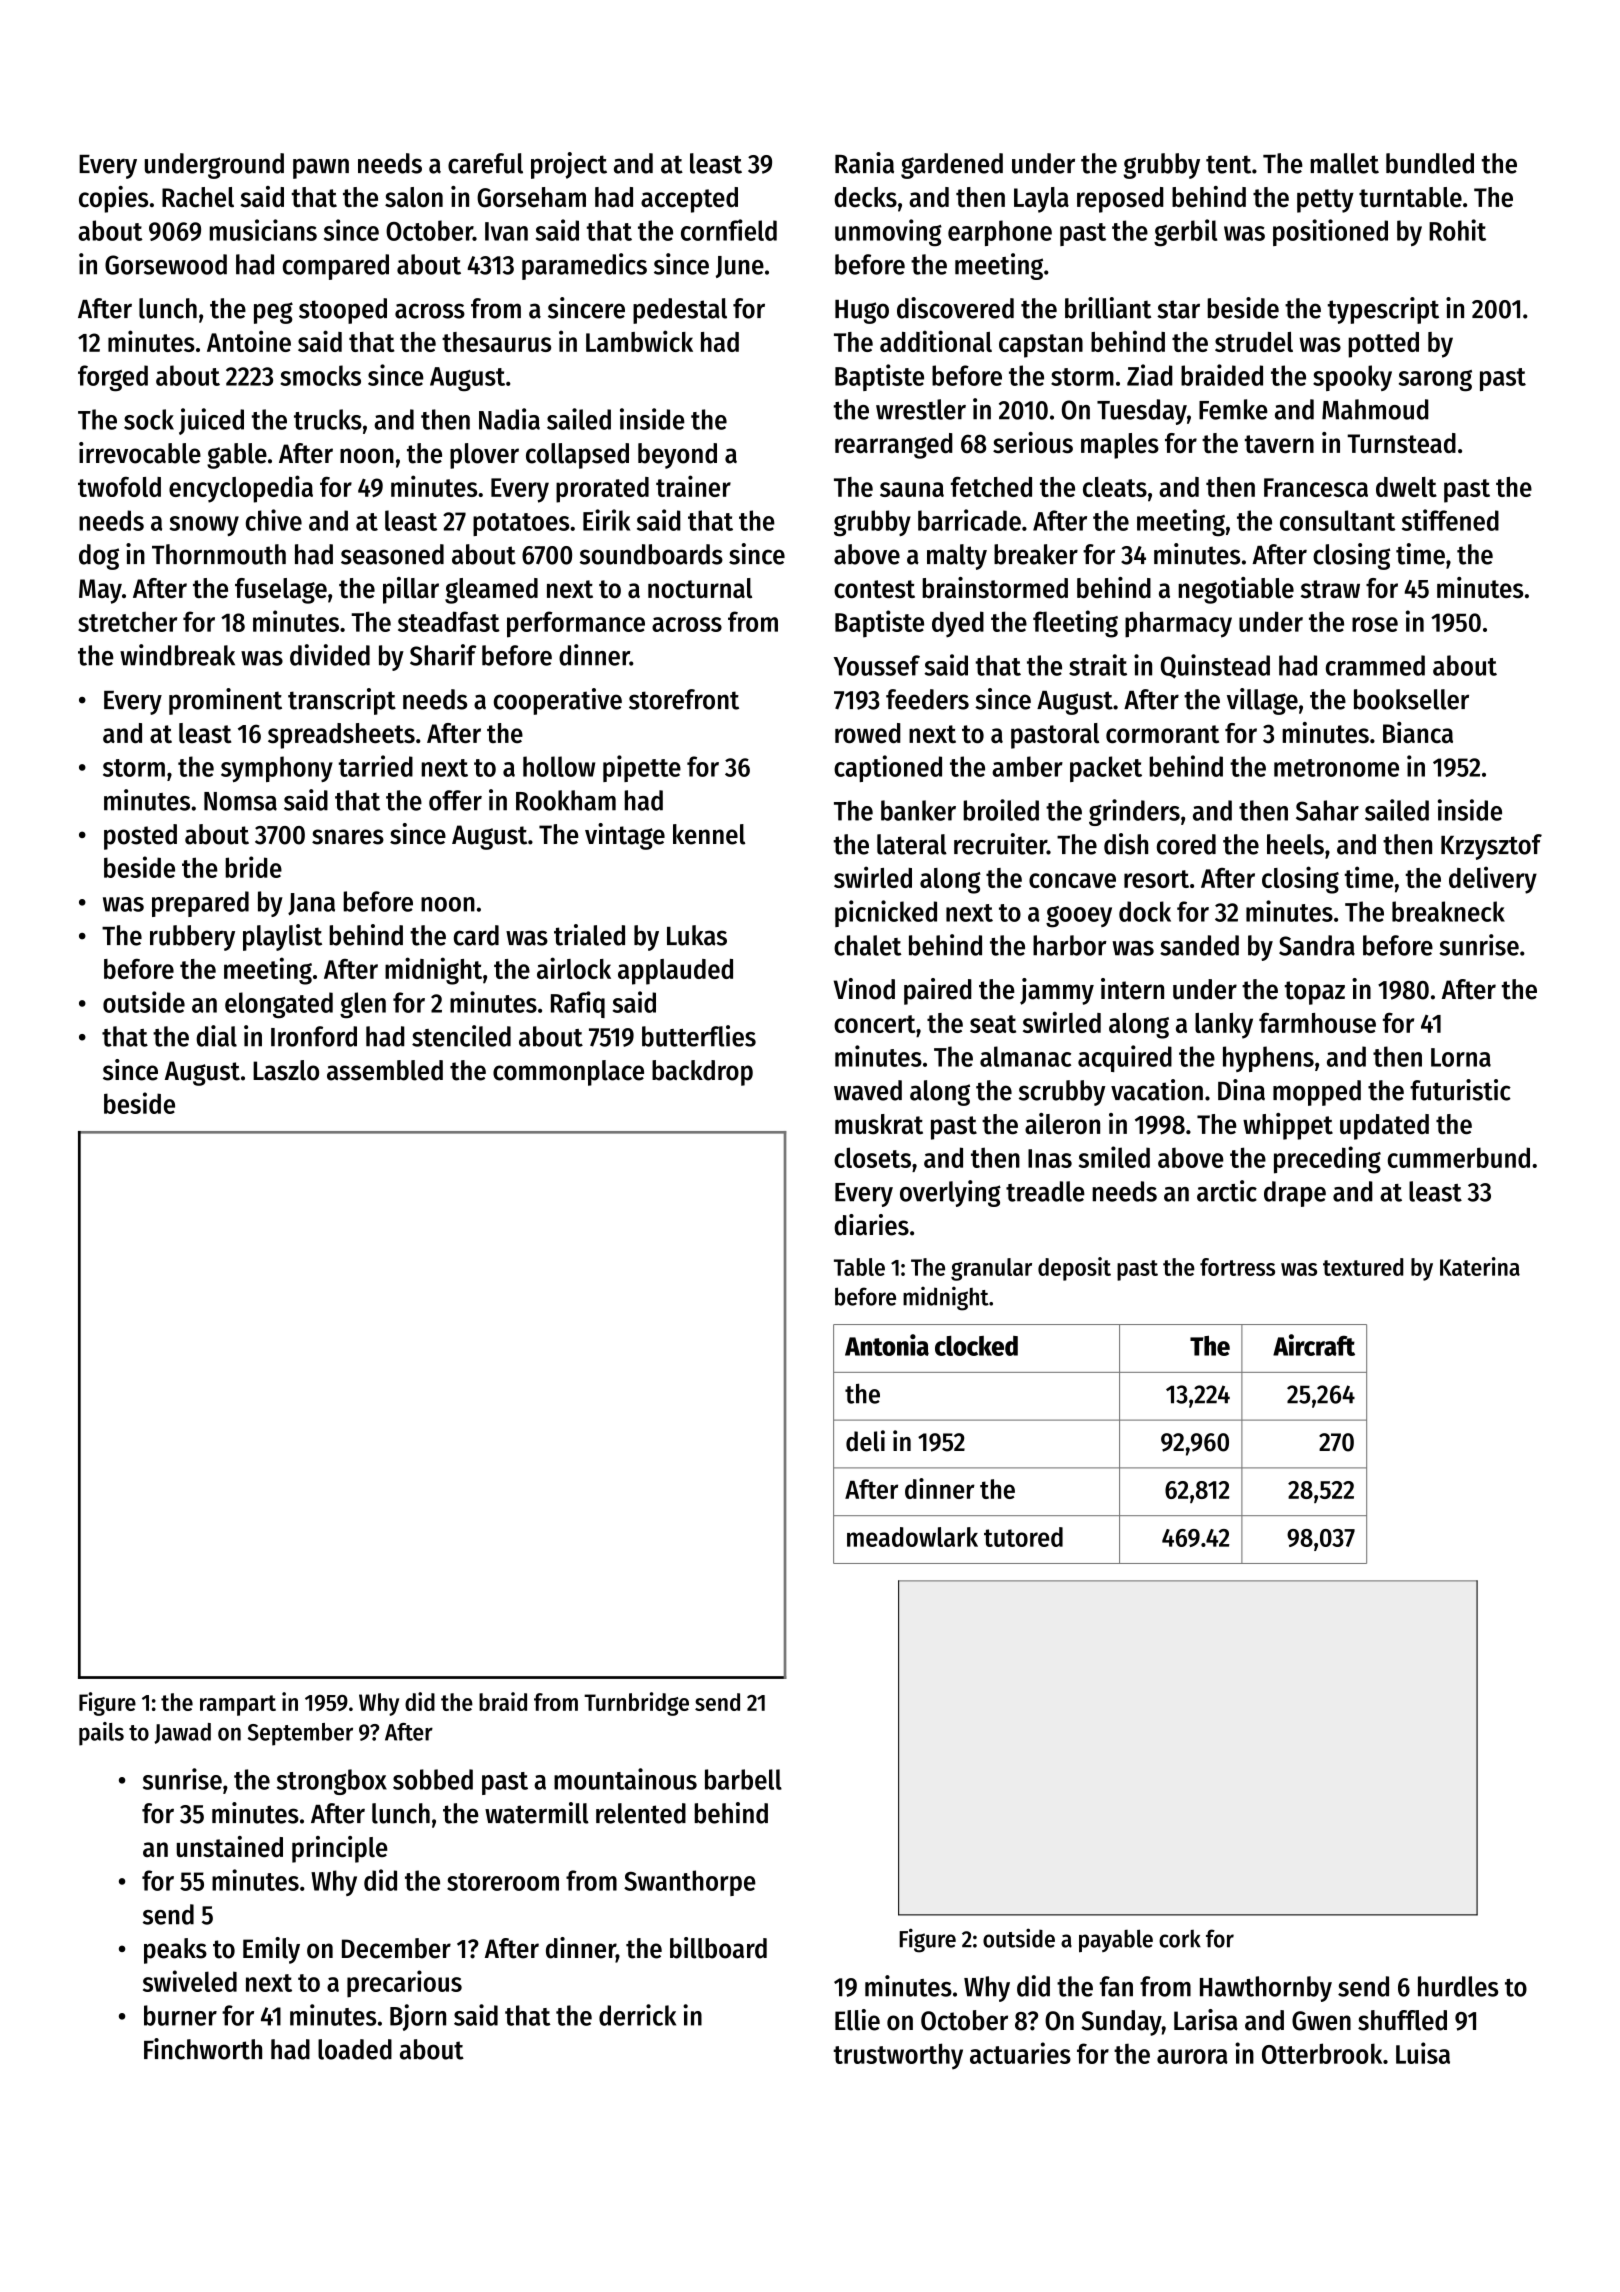  Describe the element at coordinates (898, 2056) in the document. I see `trustworthy` at that location.
